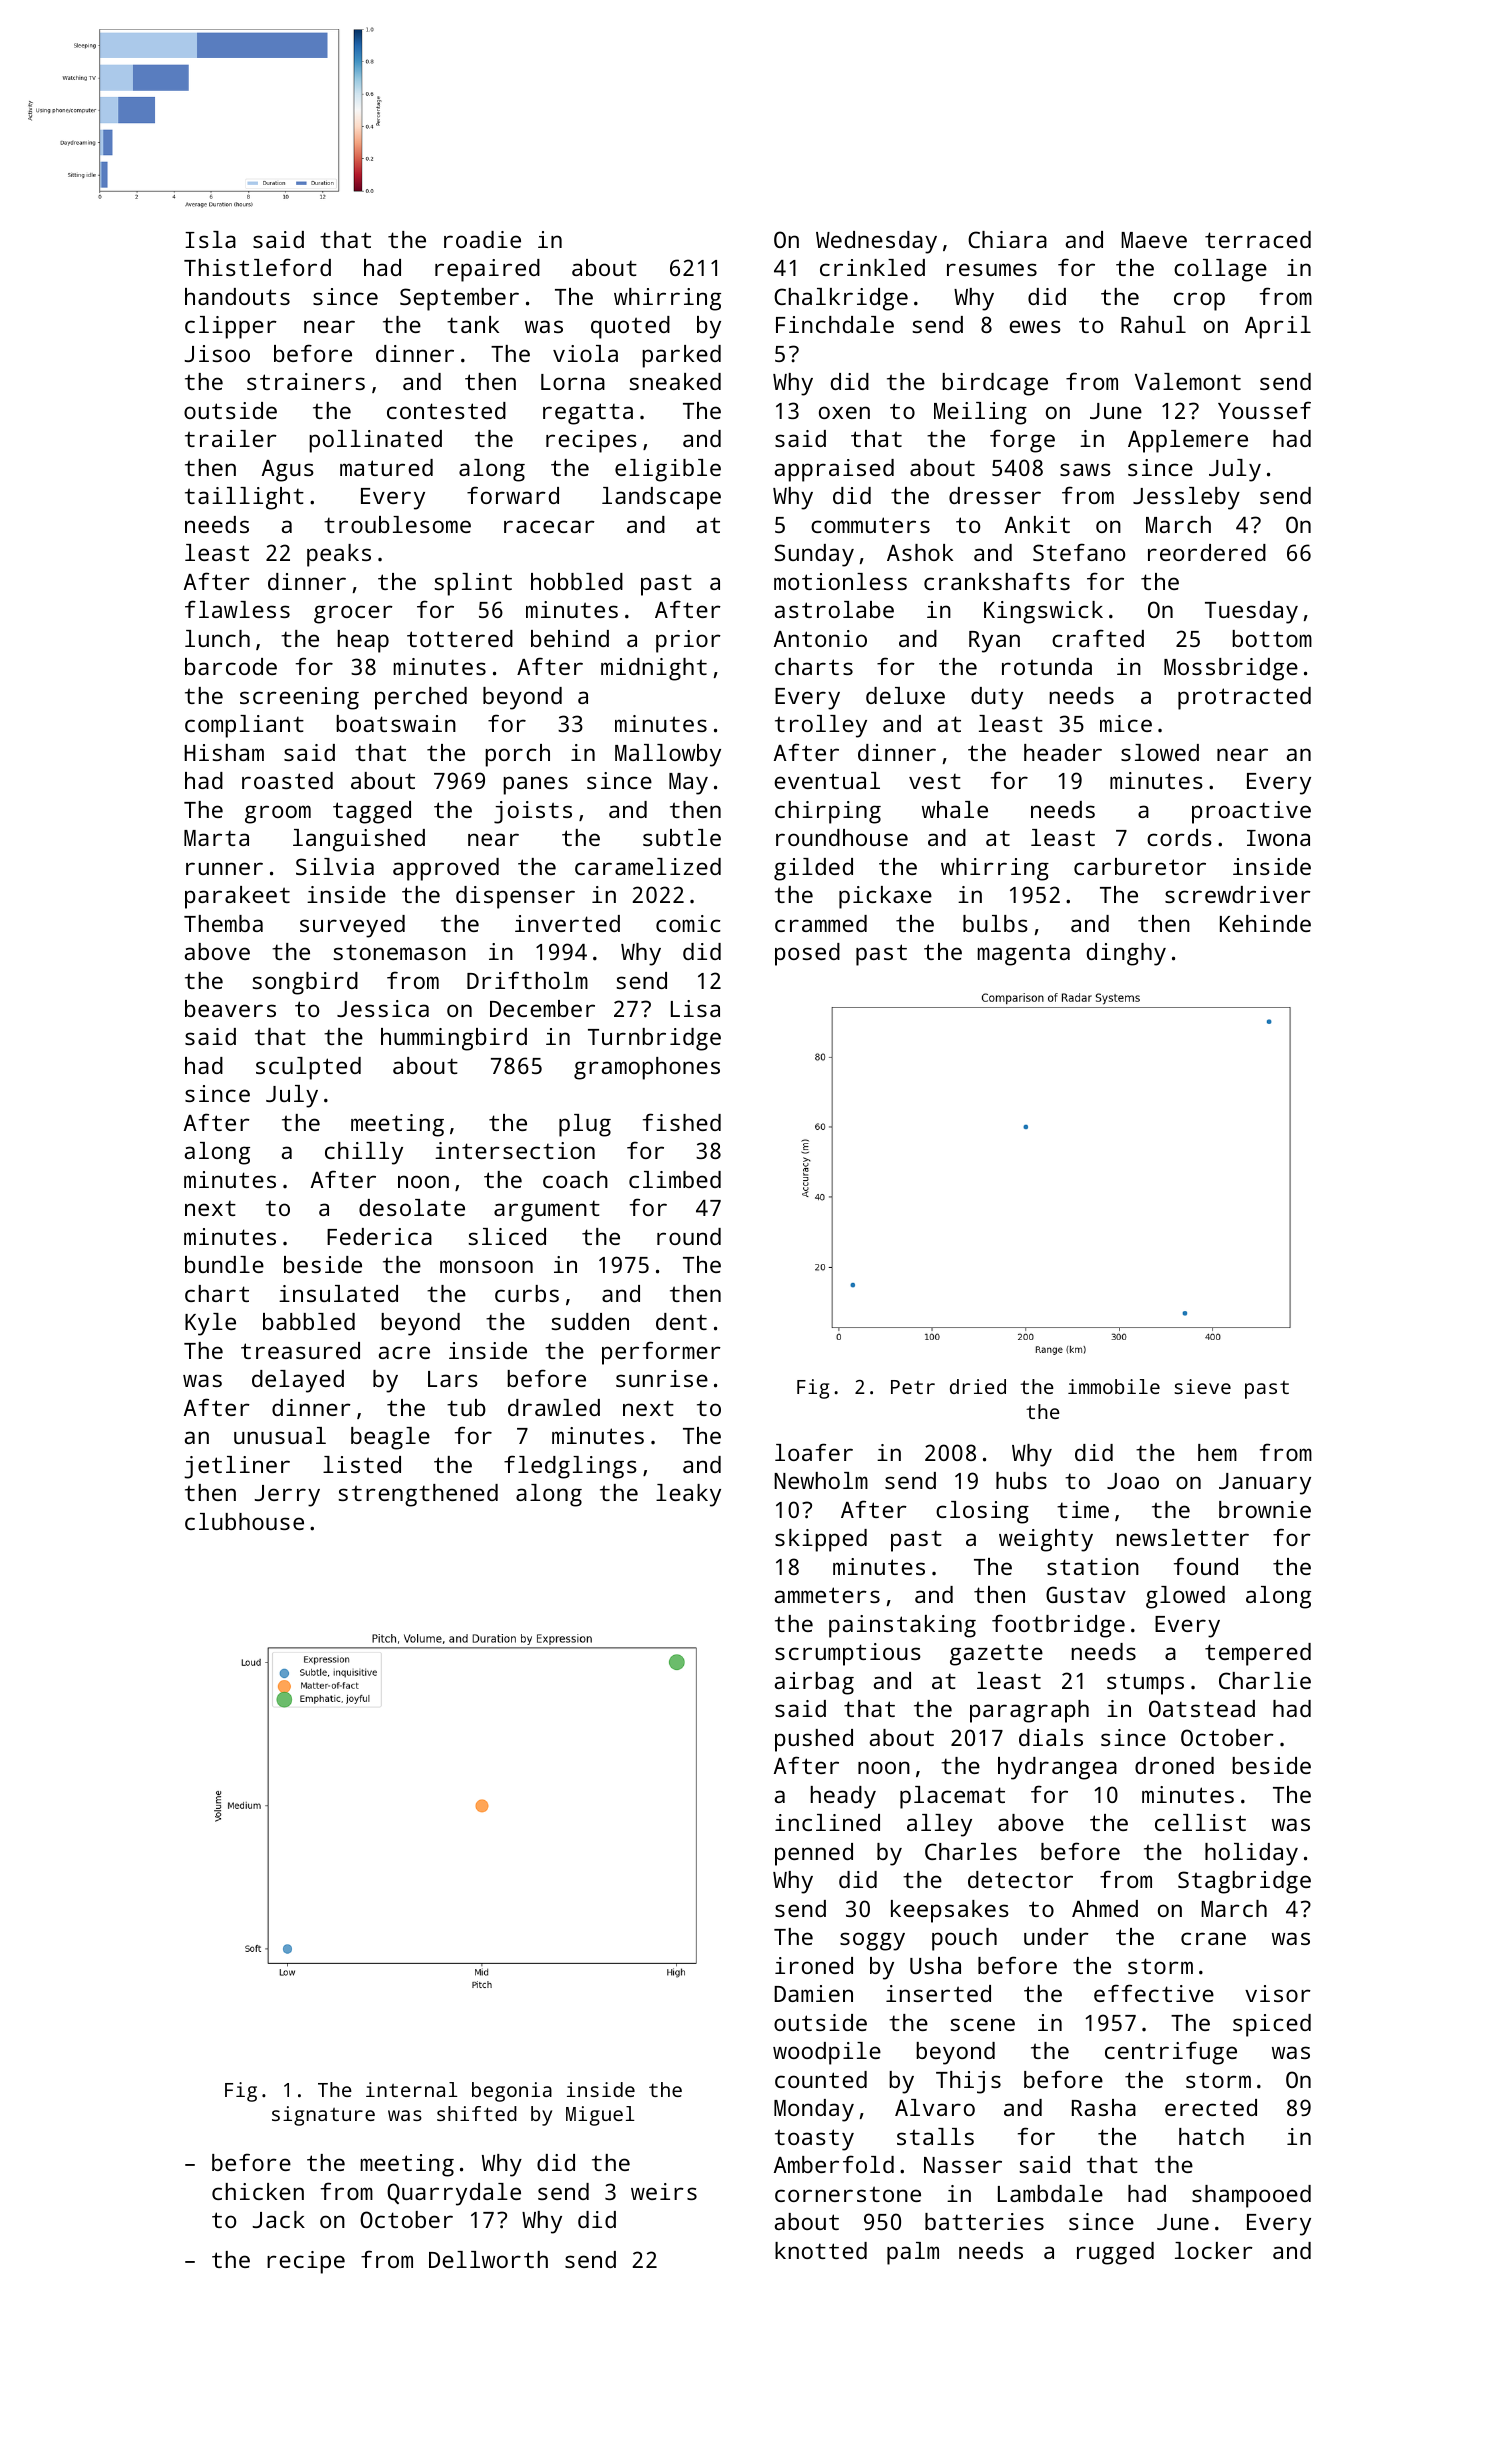 Image resolution: width=1496 pixels, height=2464 pixels. What do you see at coordinates (570, 638) in the document?
I see `behind` at bounding box center [570, 638].
